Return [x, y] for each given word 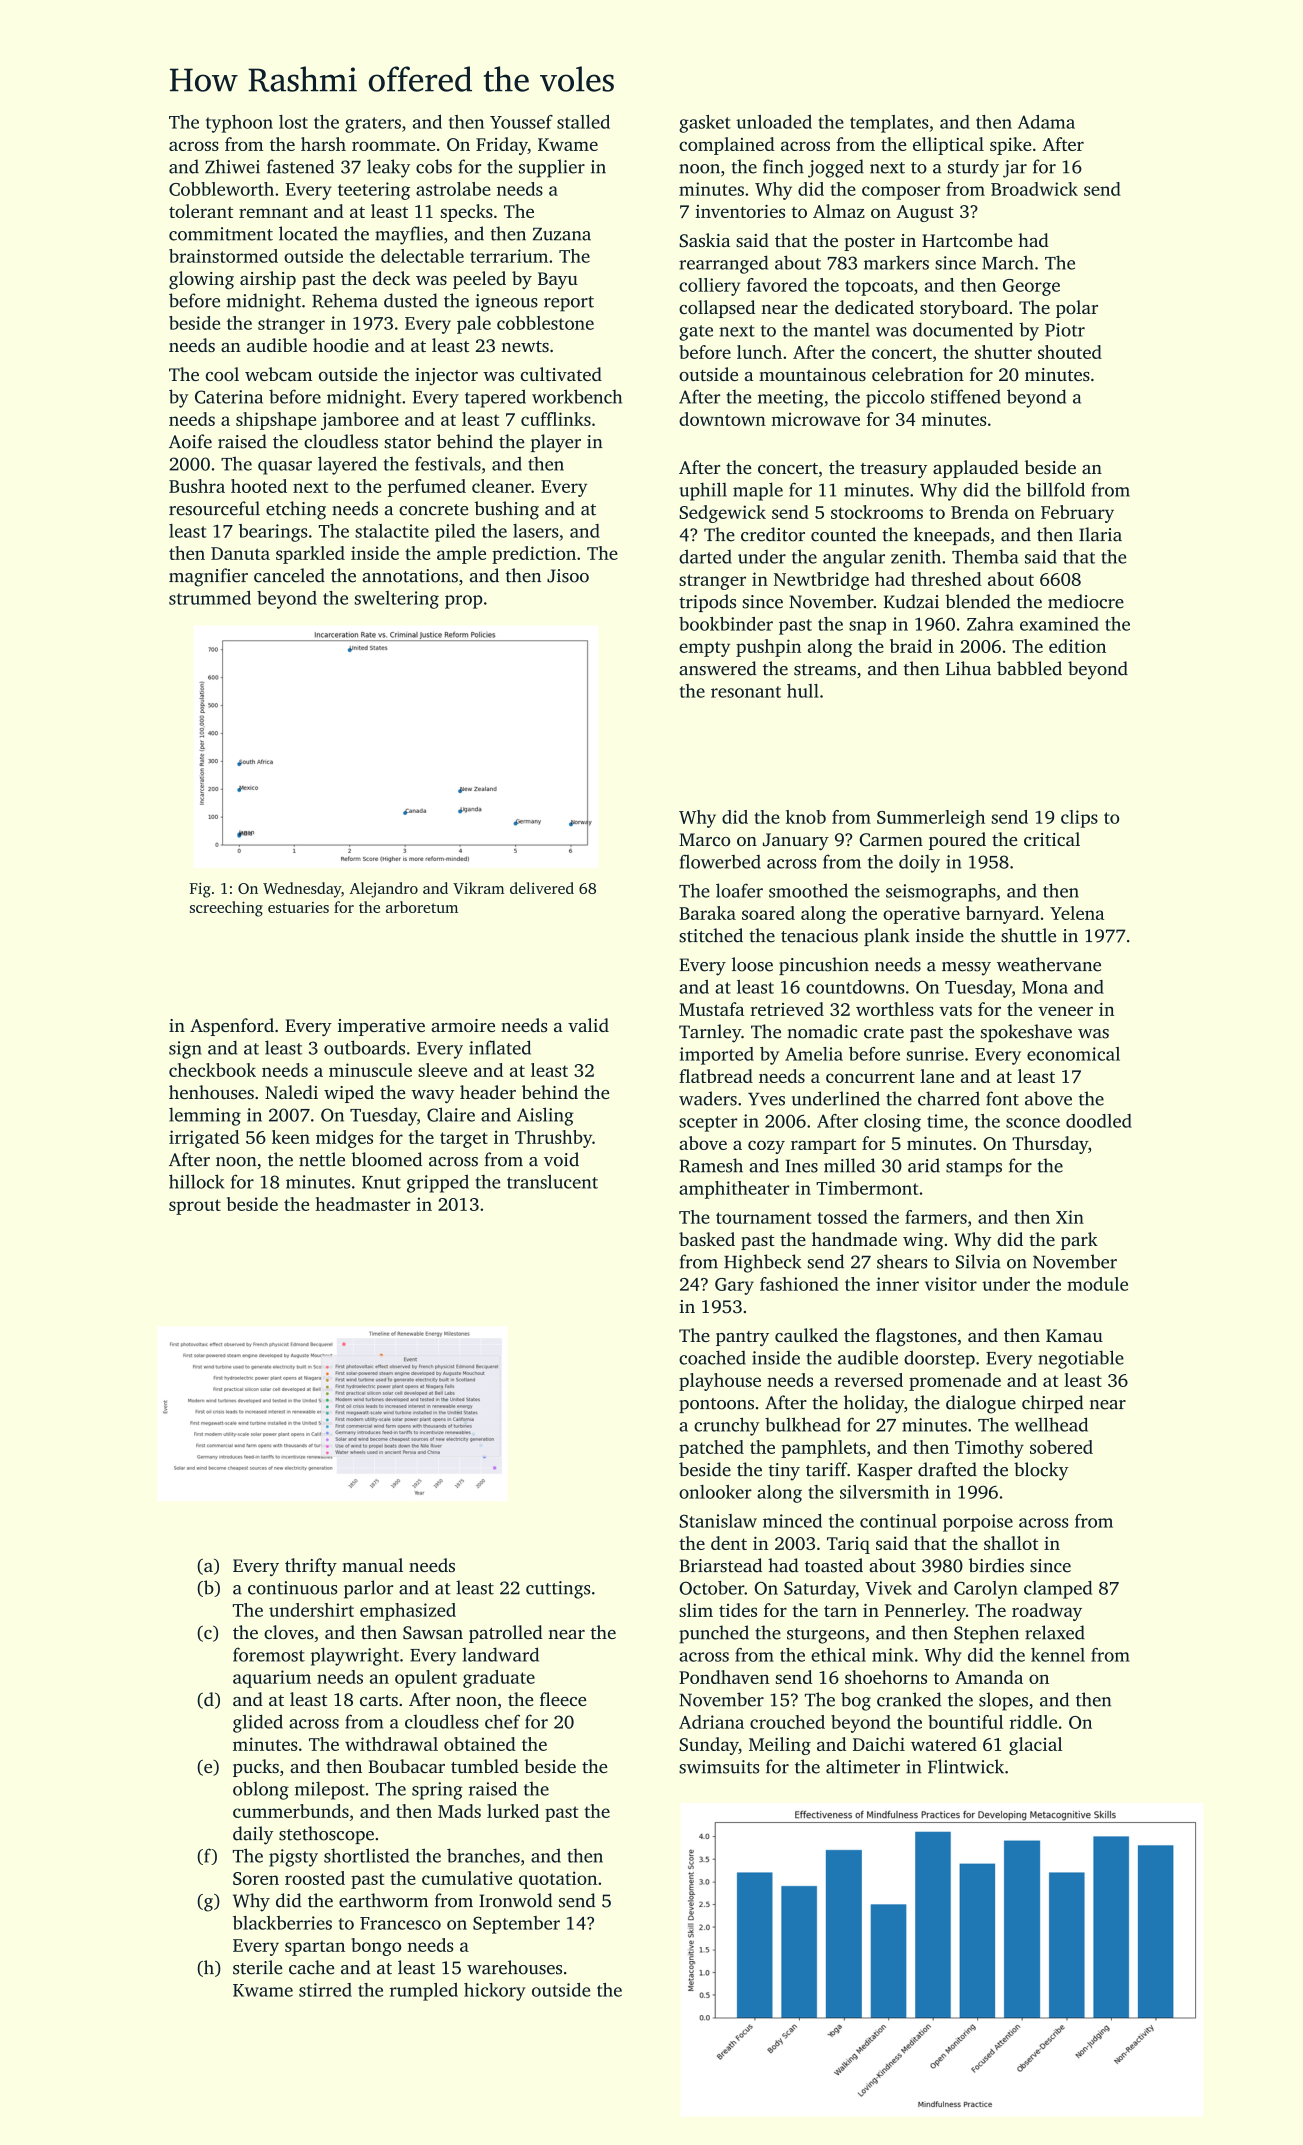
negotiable [1081, 1359]
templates [889, 124]
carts [379, 1700]
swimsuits [719, 1767]
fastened [300, 166]
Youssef [521, 122]
